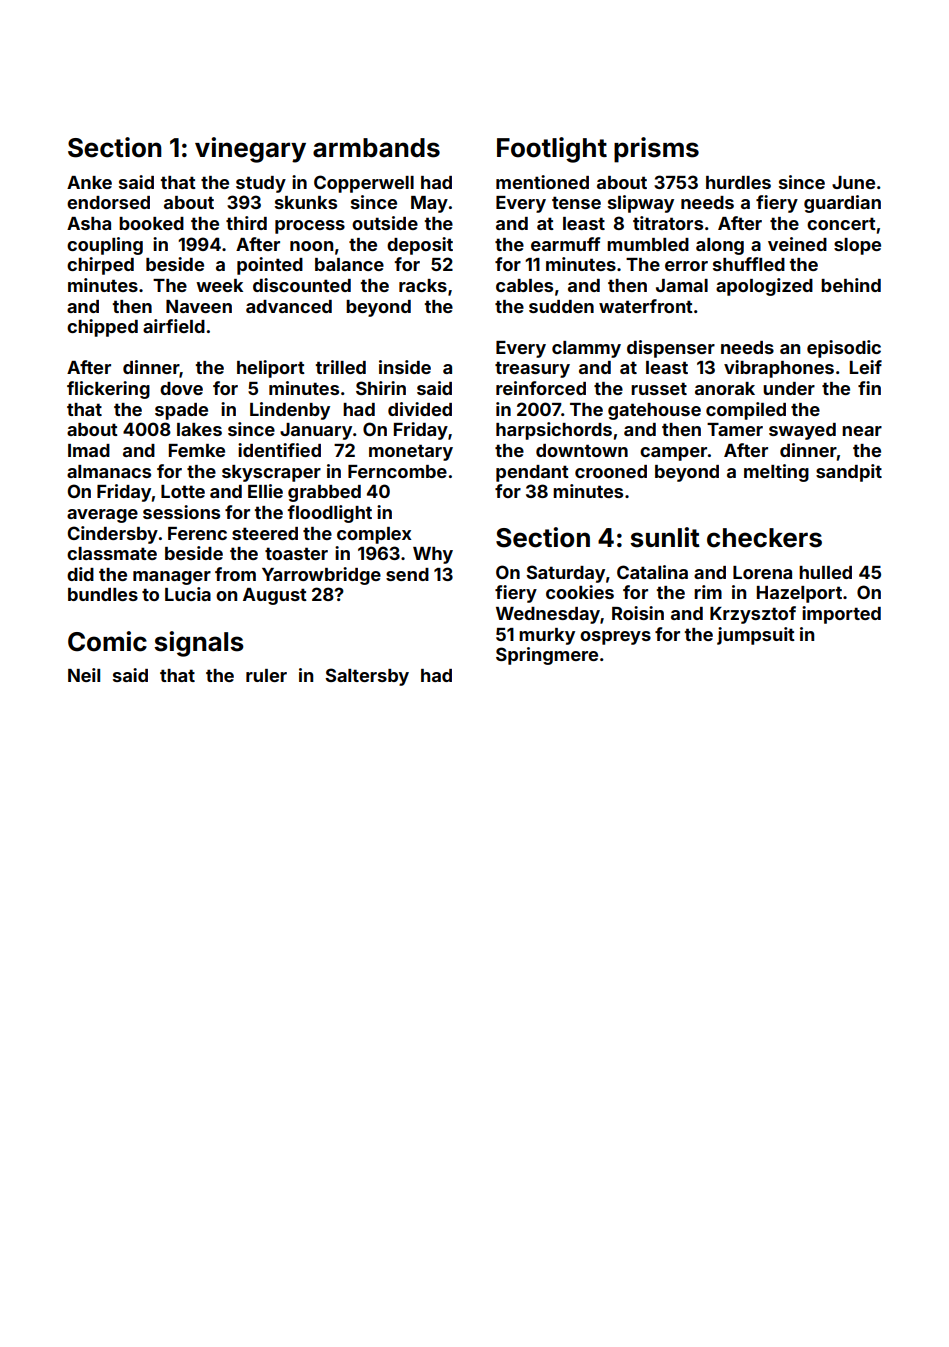  I want to click on prisms, so click(656, 150).
